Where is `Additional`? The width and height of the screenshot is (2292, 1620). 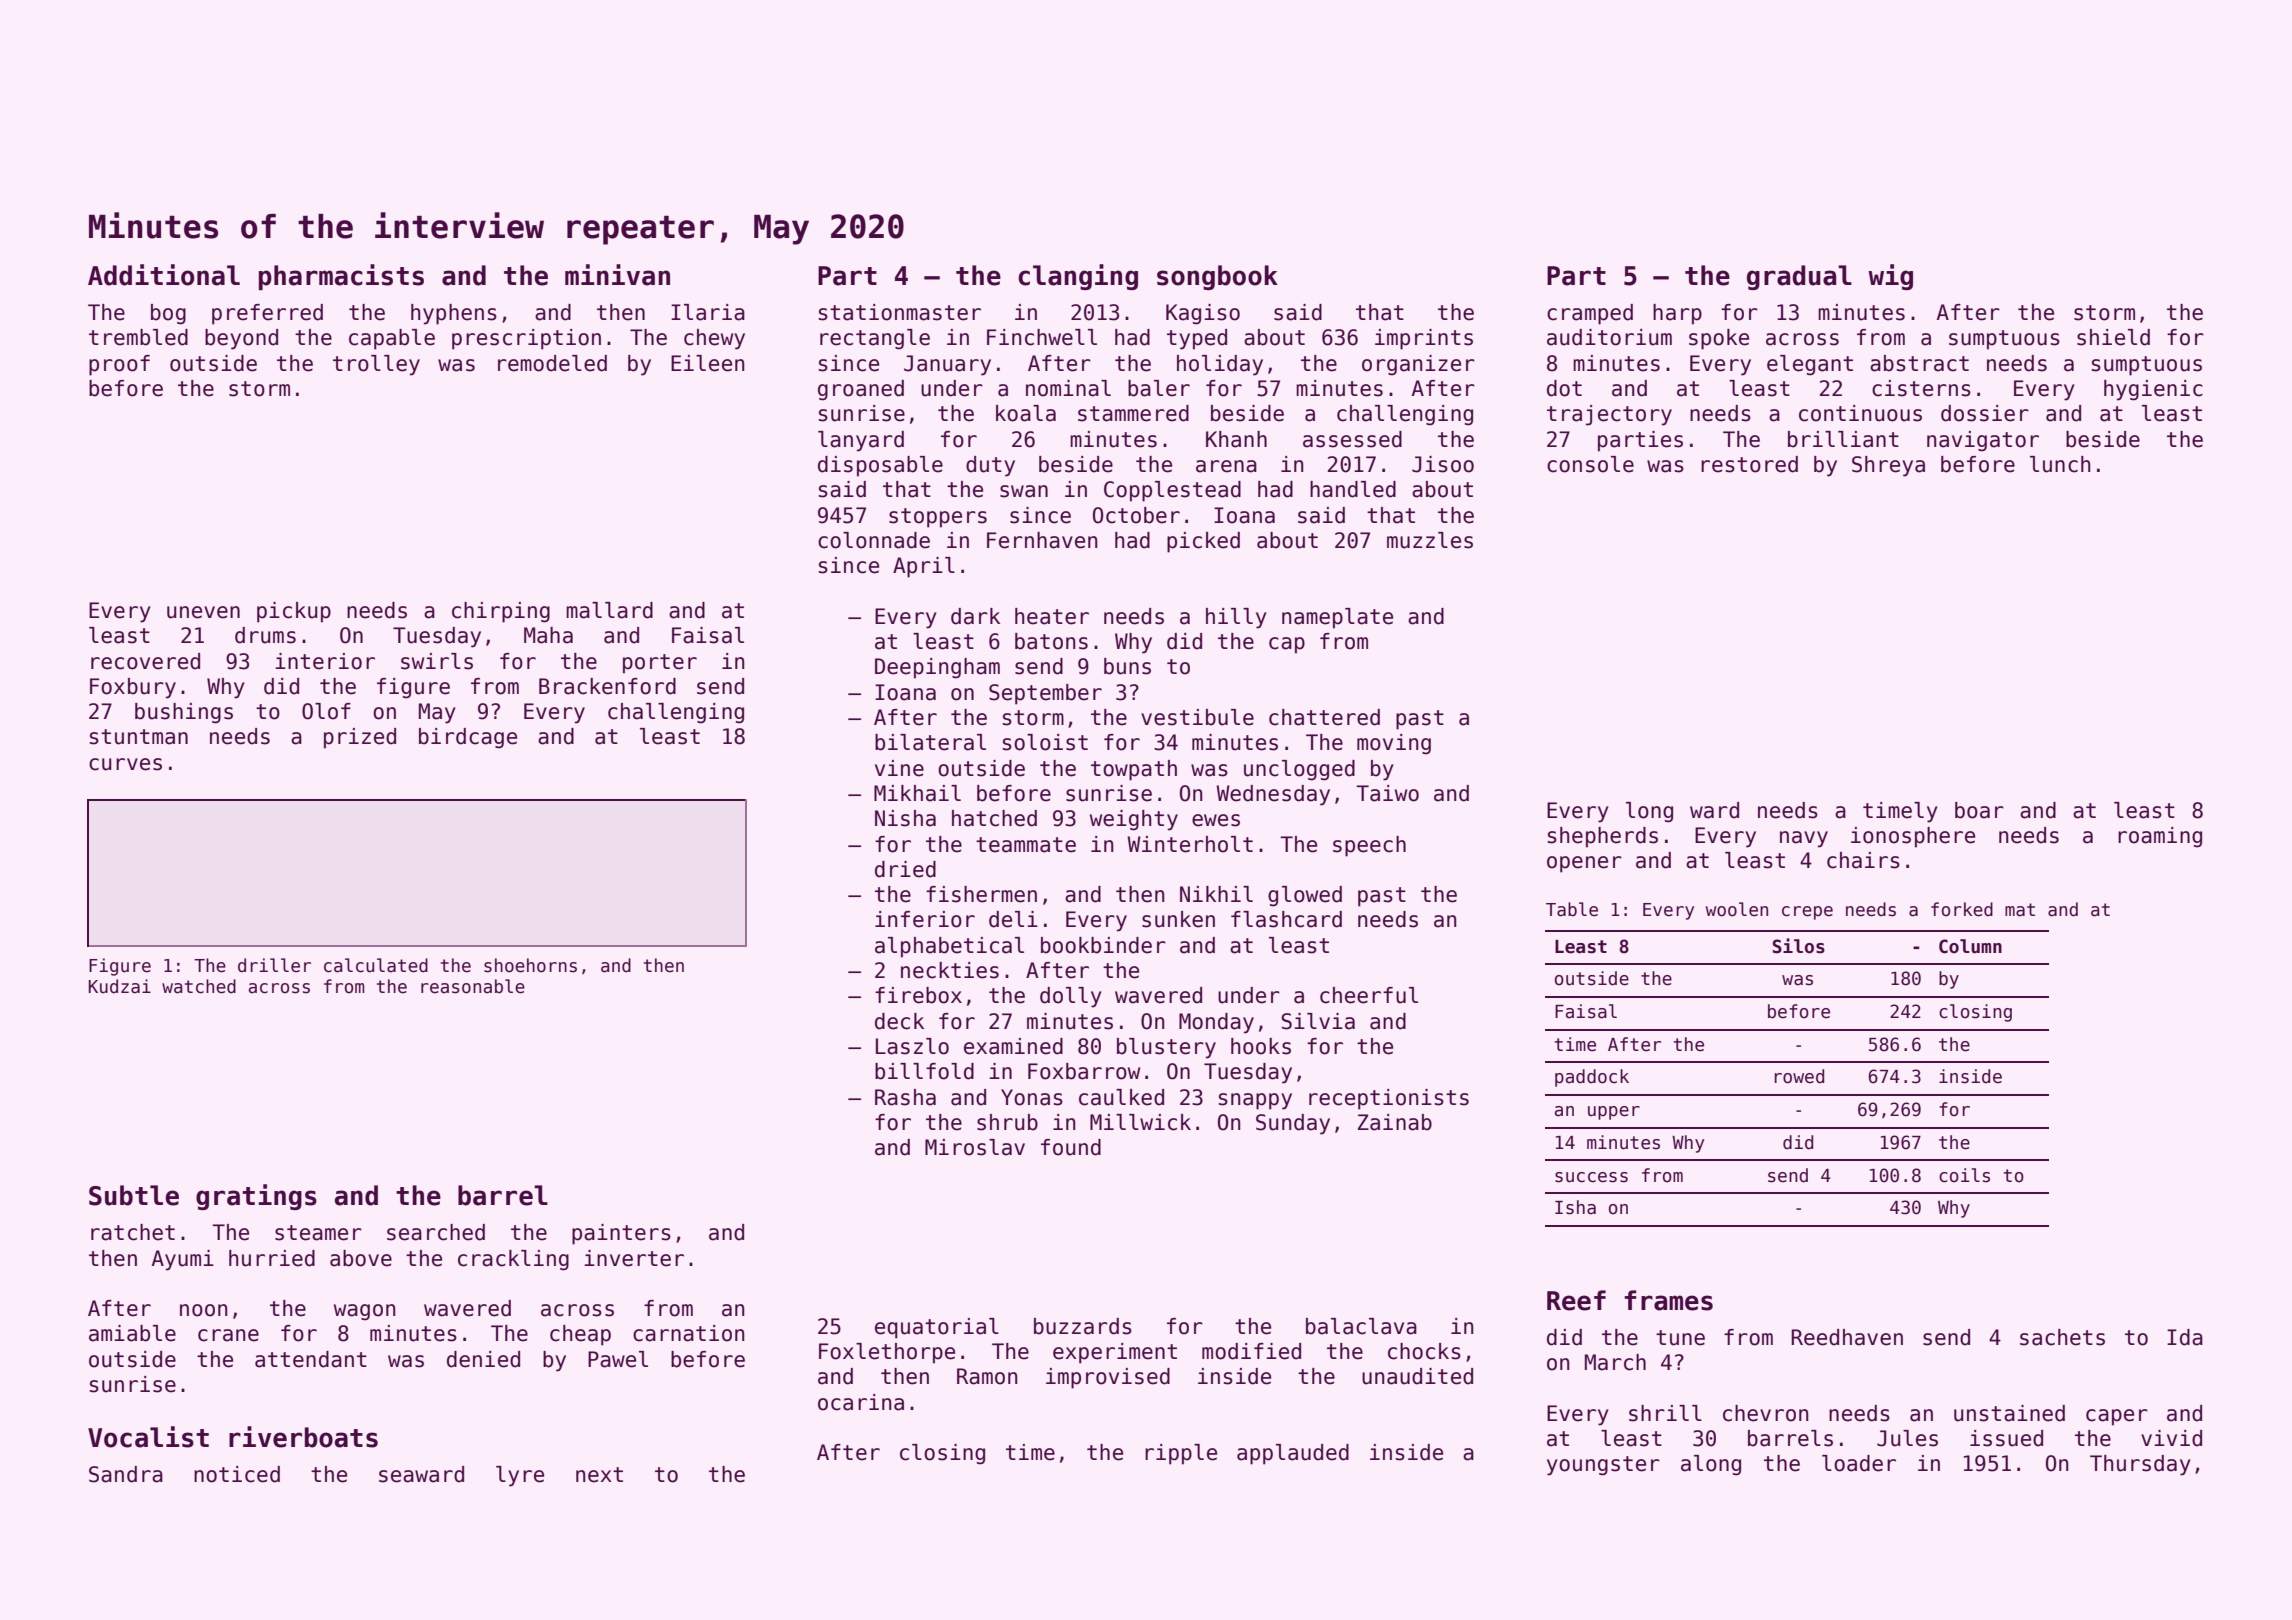
Additional is located at coordinates (164, 275).
